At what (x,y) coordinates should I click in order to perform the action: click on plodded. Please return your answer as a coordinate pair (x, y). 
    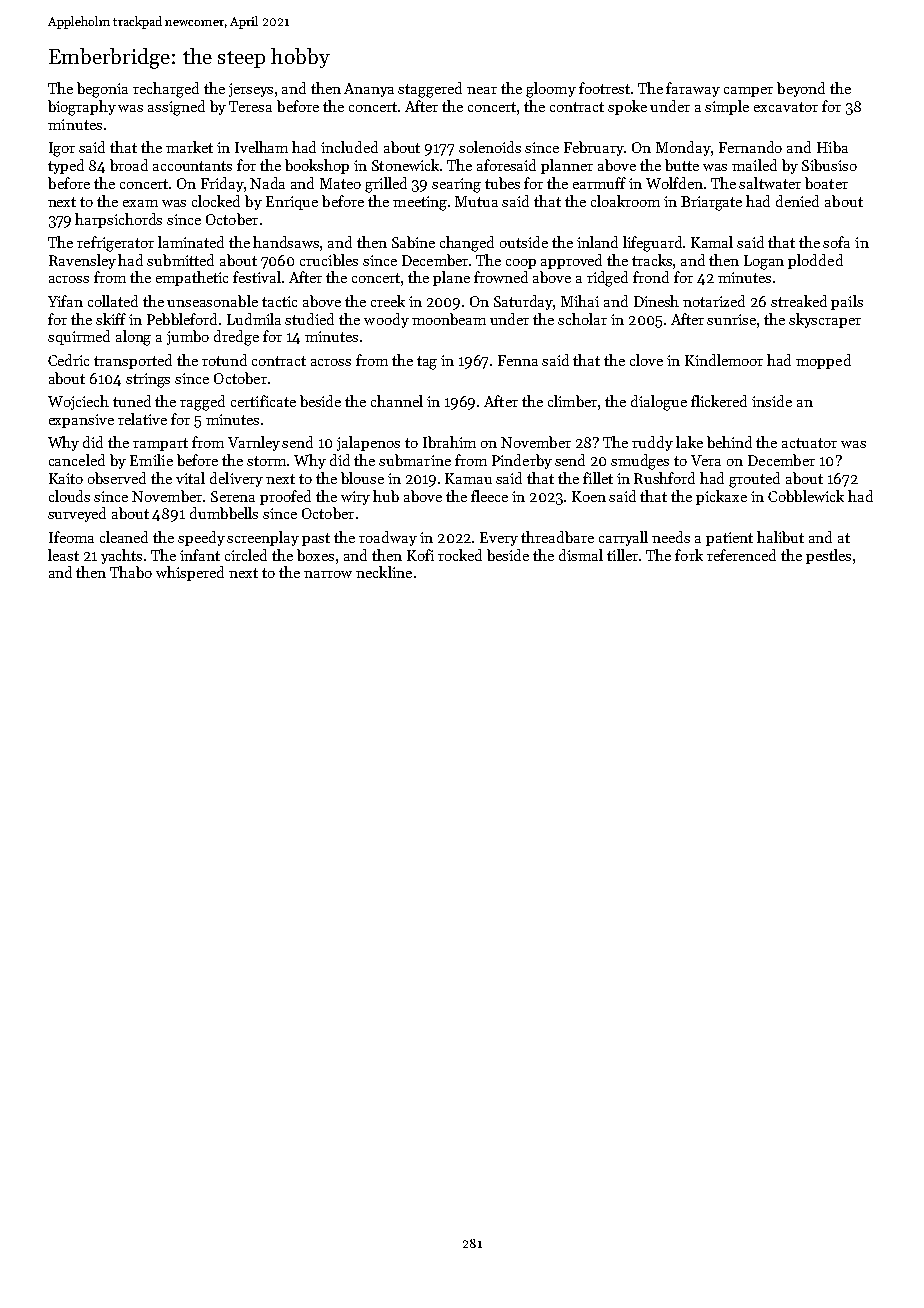
    Looking at the image, I should click on (815, 261).
